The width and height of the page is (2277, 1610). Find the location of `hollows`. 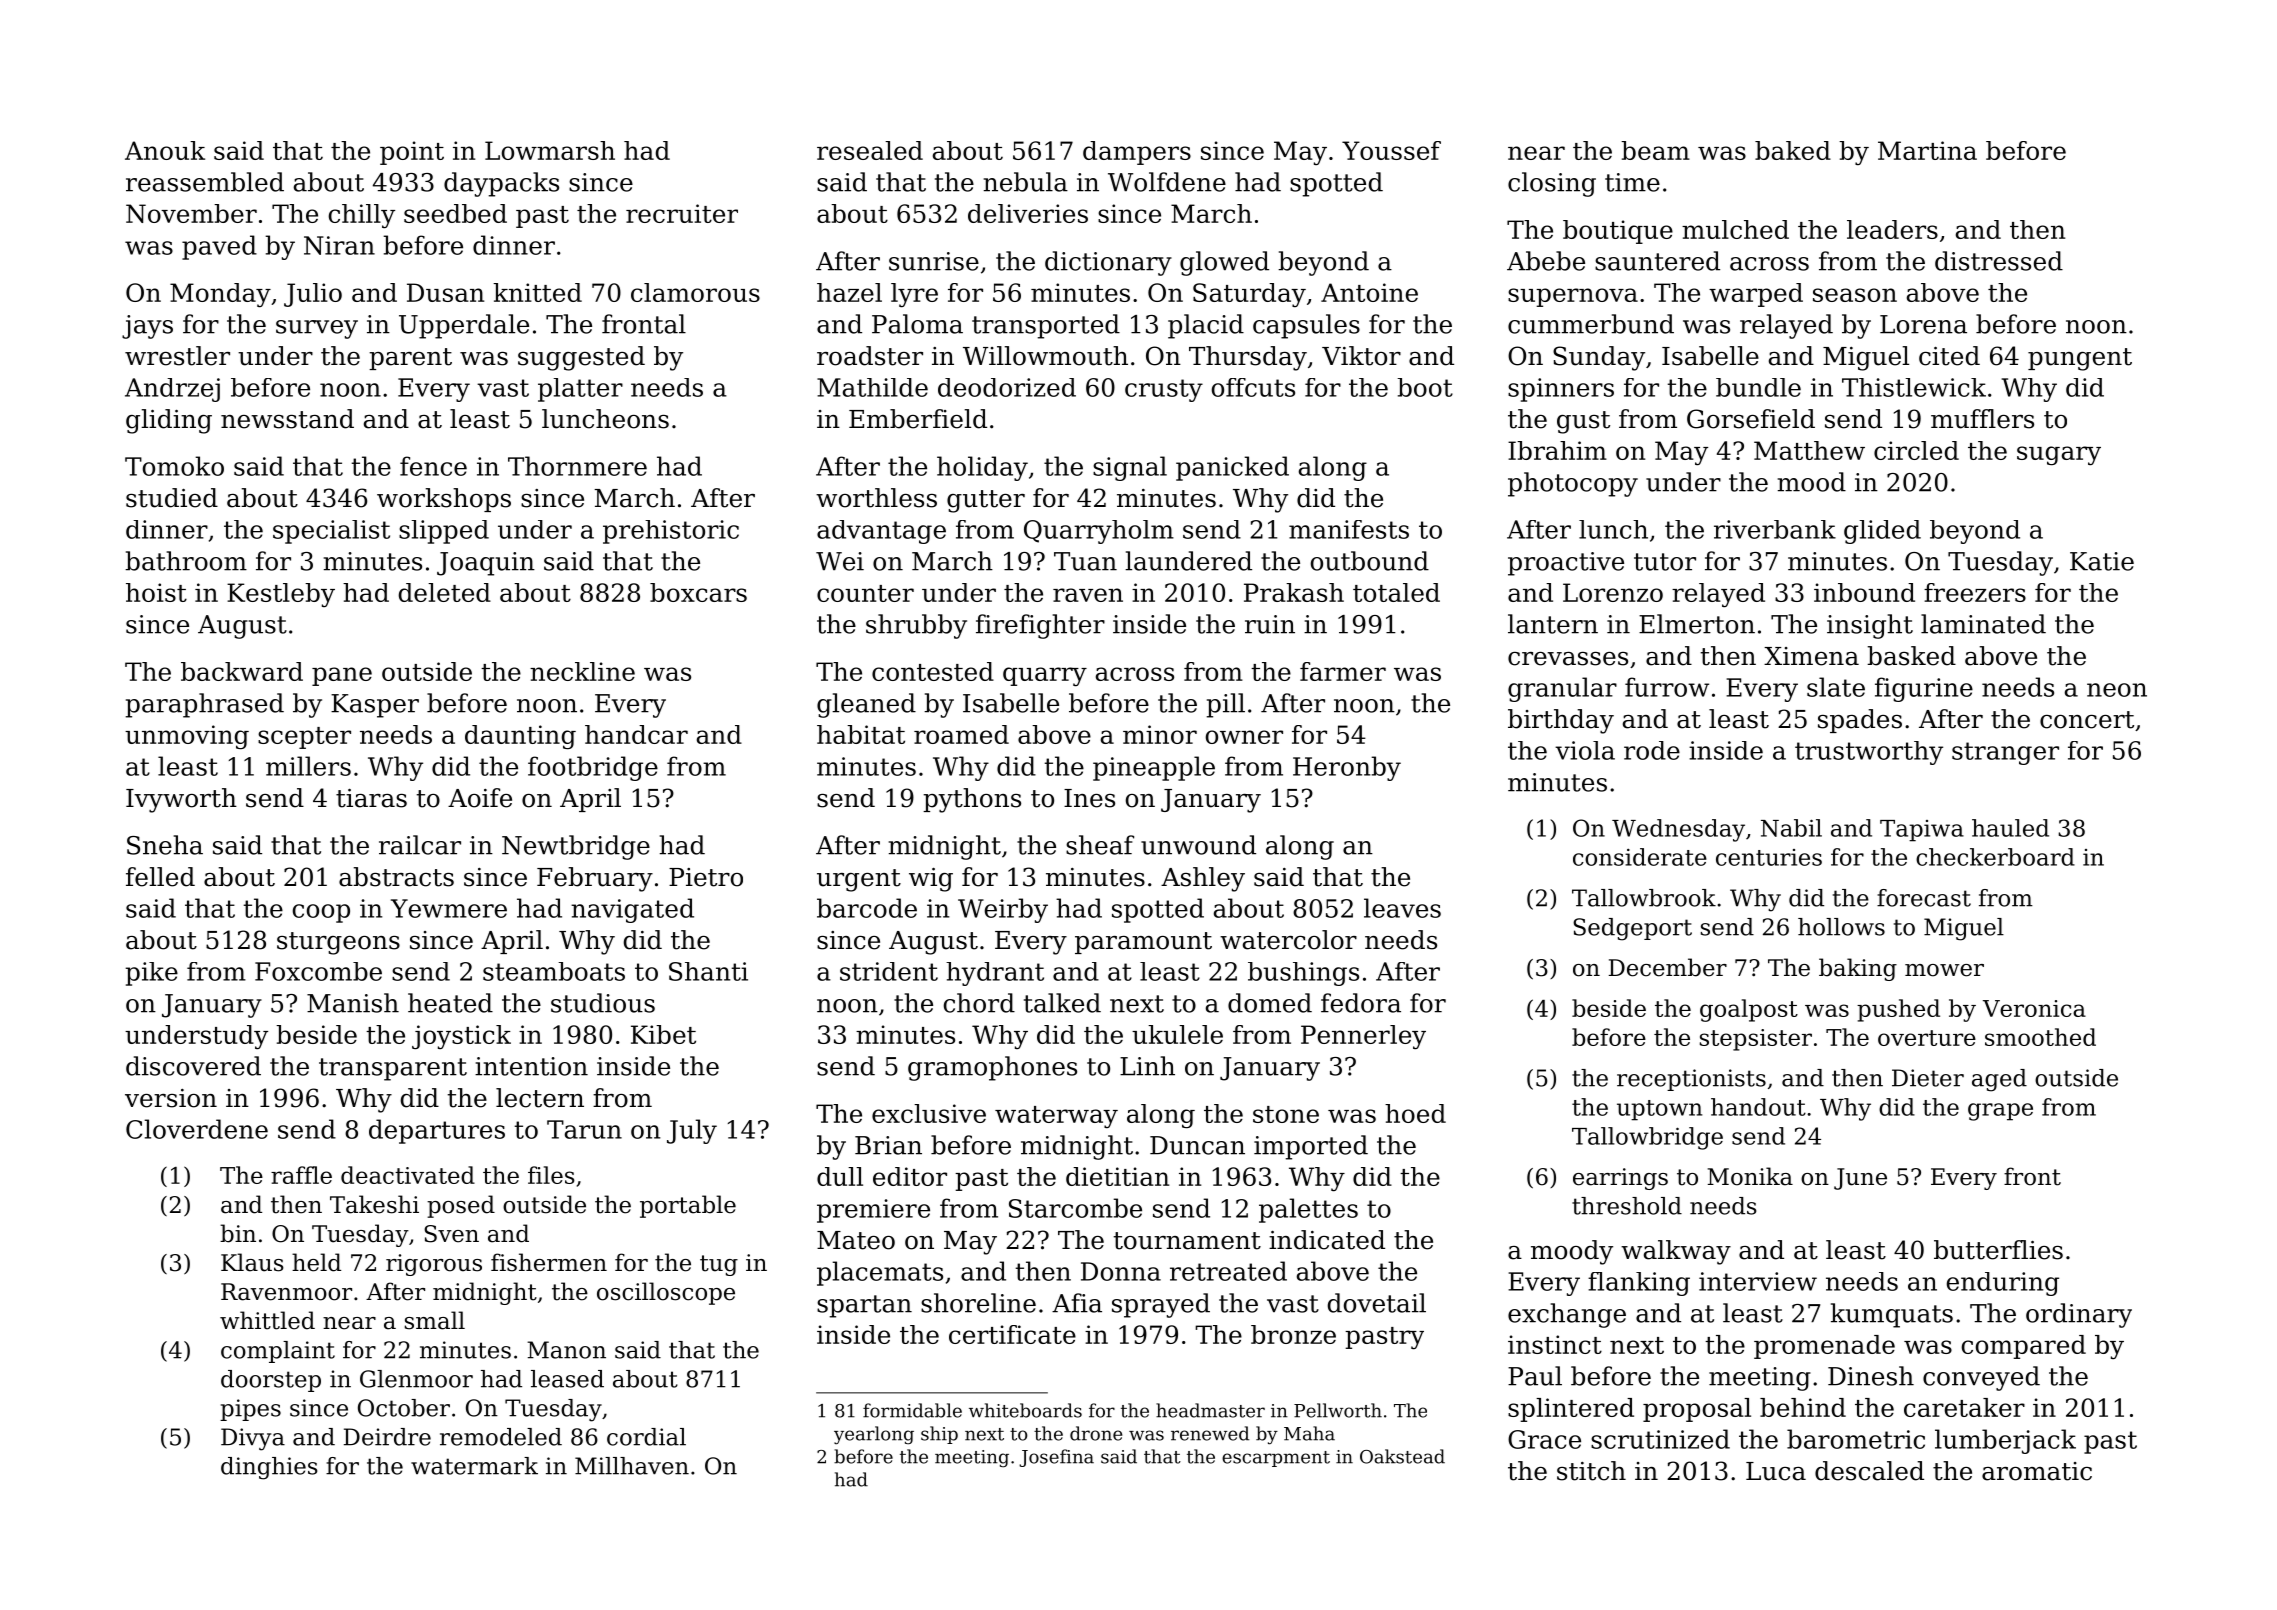

hollows is located at coordinates (1841, 927).
